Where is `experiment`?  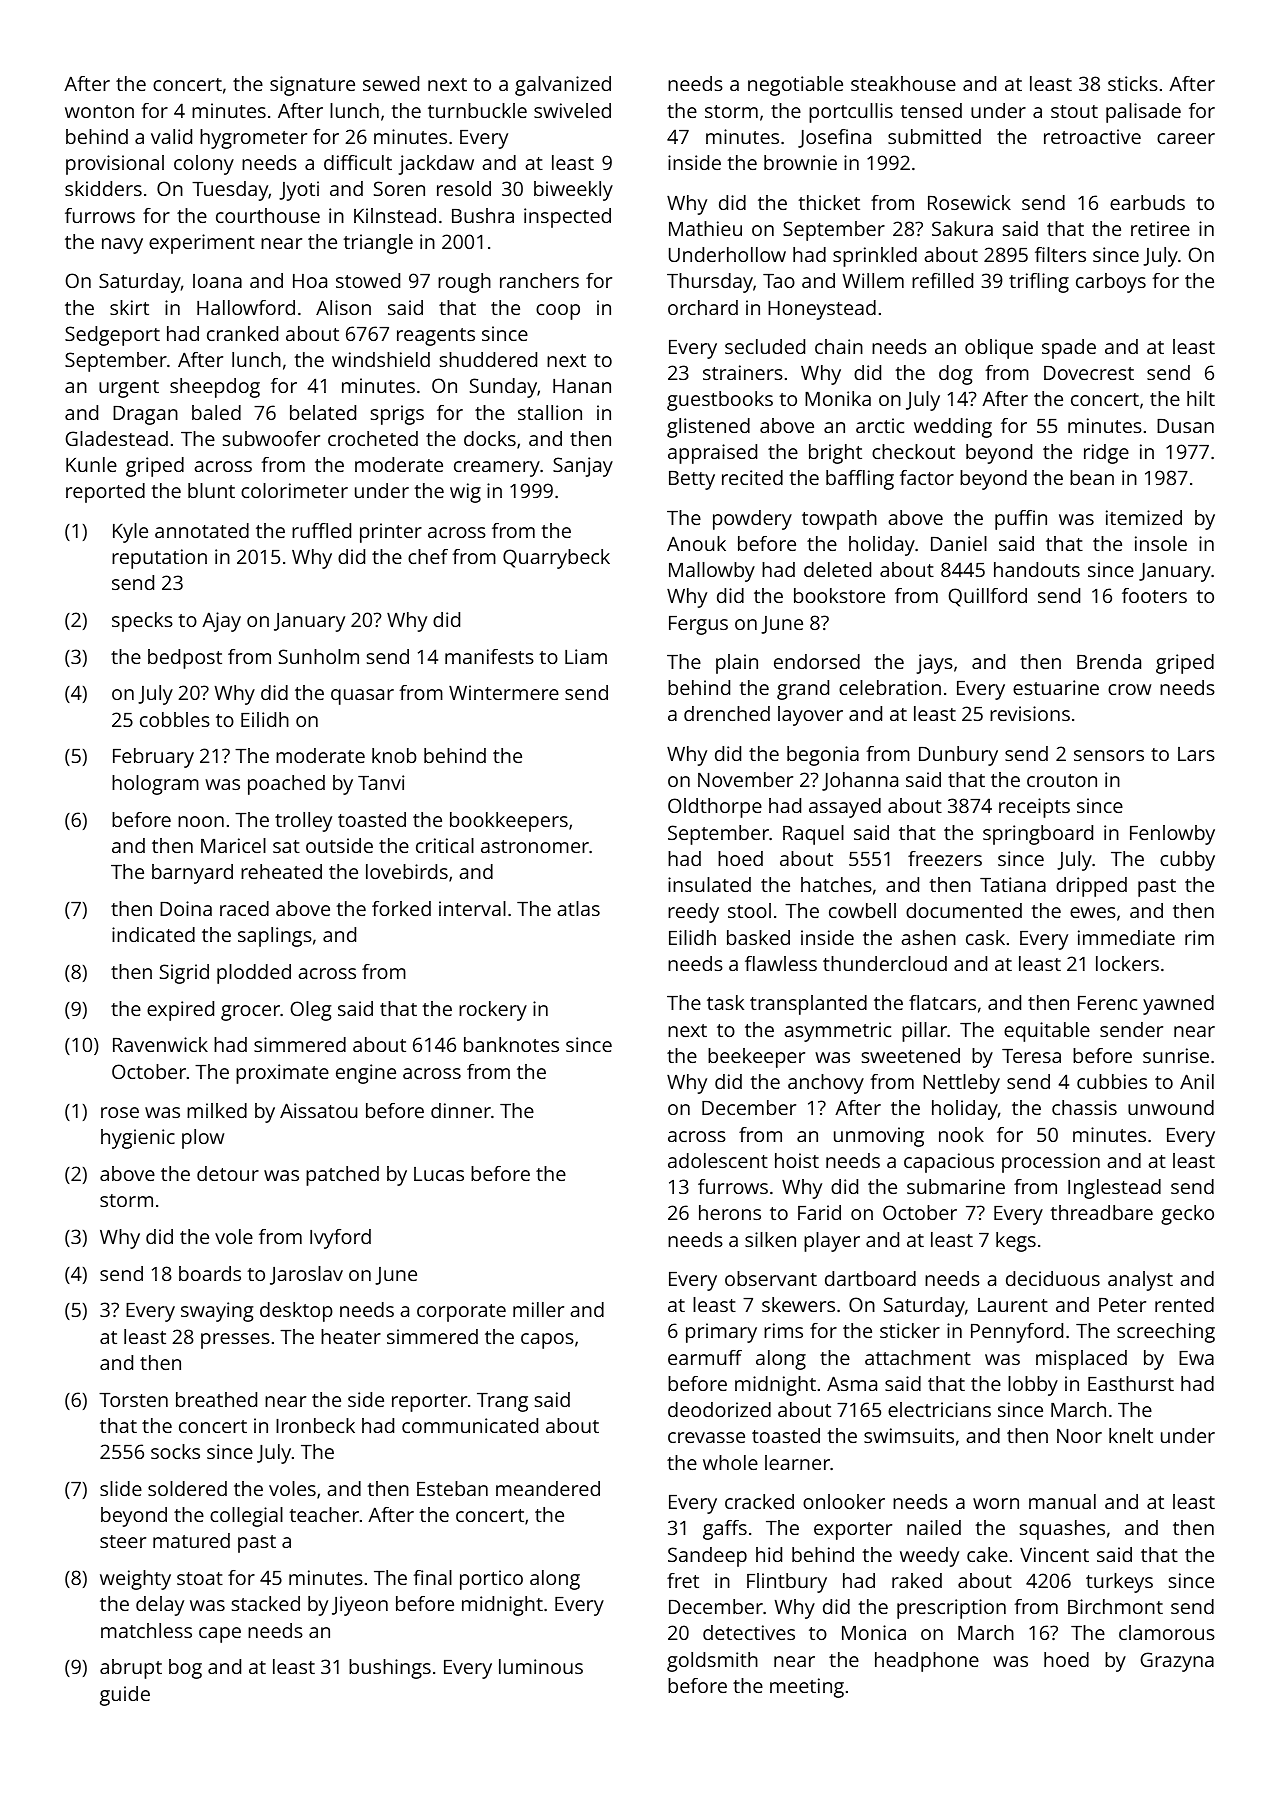
experiment is located at coordinates (202, 244).
